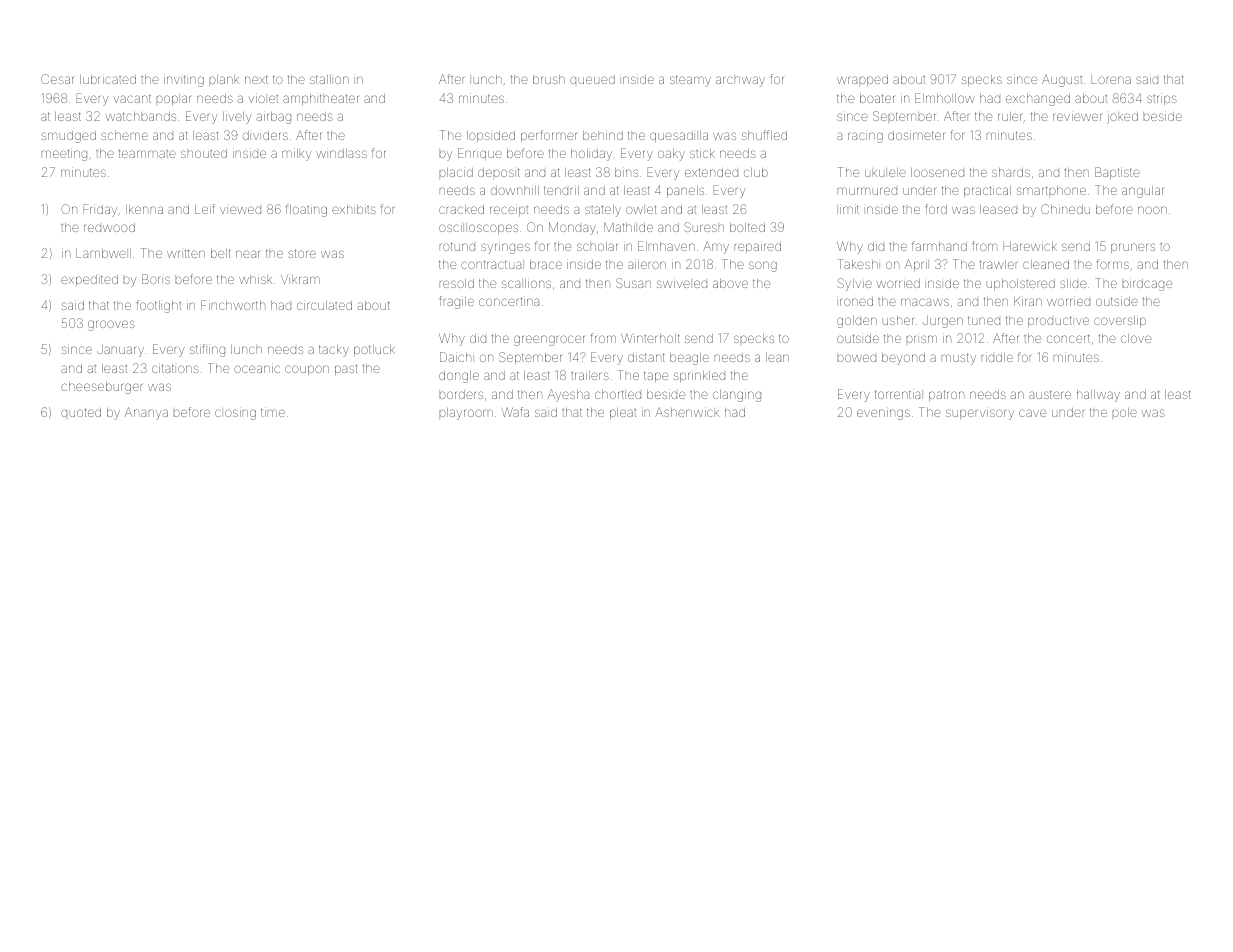 Image resolution: width=1233 pixels, height=952 pixels. What do you see at coordinates (1117, 173) in the page?
I see `Baptiste` at bounding box center [1117, 173].
